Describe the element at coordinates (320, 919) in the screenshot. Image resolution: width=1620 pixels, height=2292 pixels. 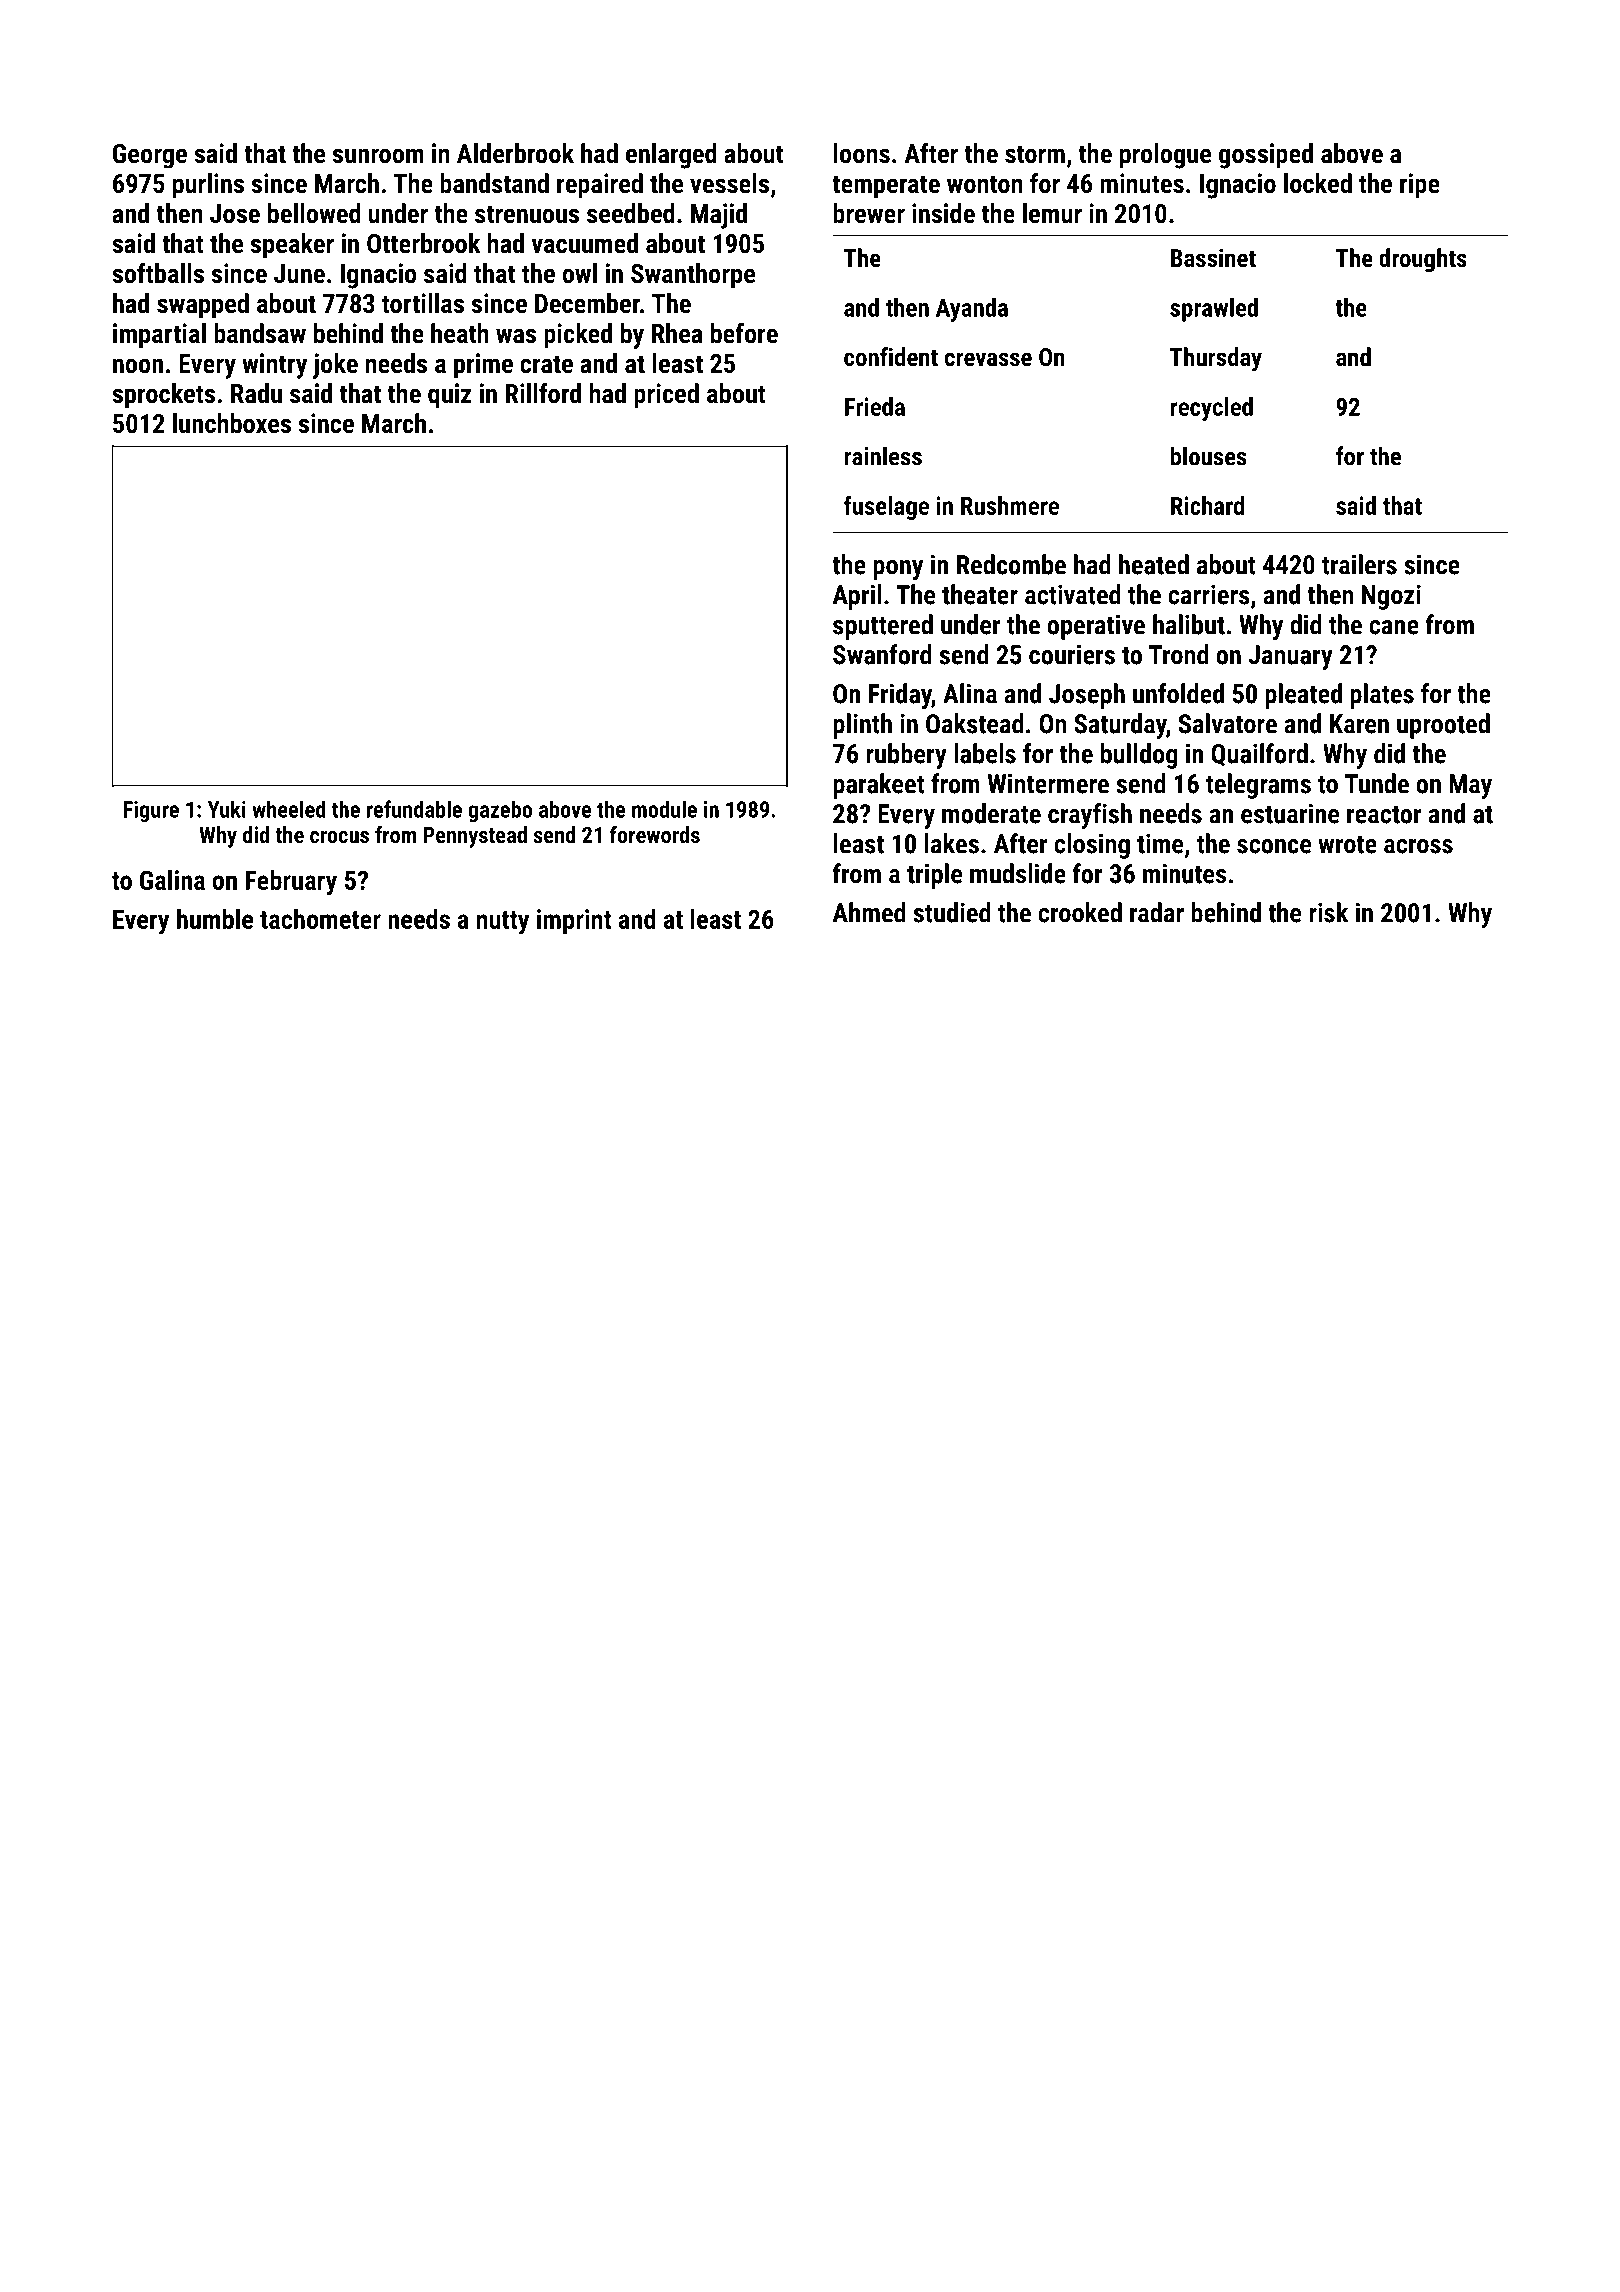
I see `tachometer` at that location.
